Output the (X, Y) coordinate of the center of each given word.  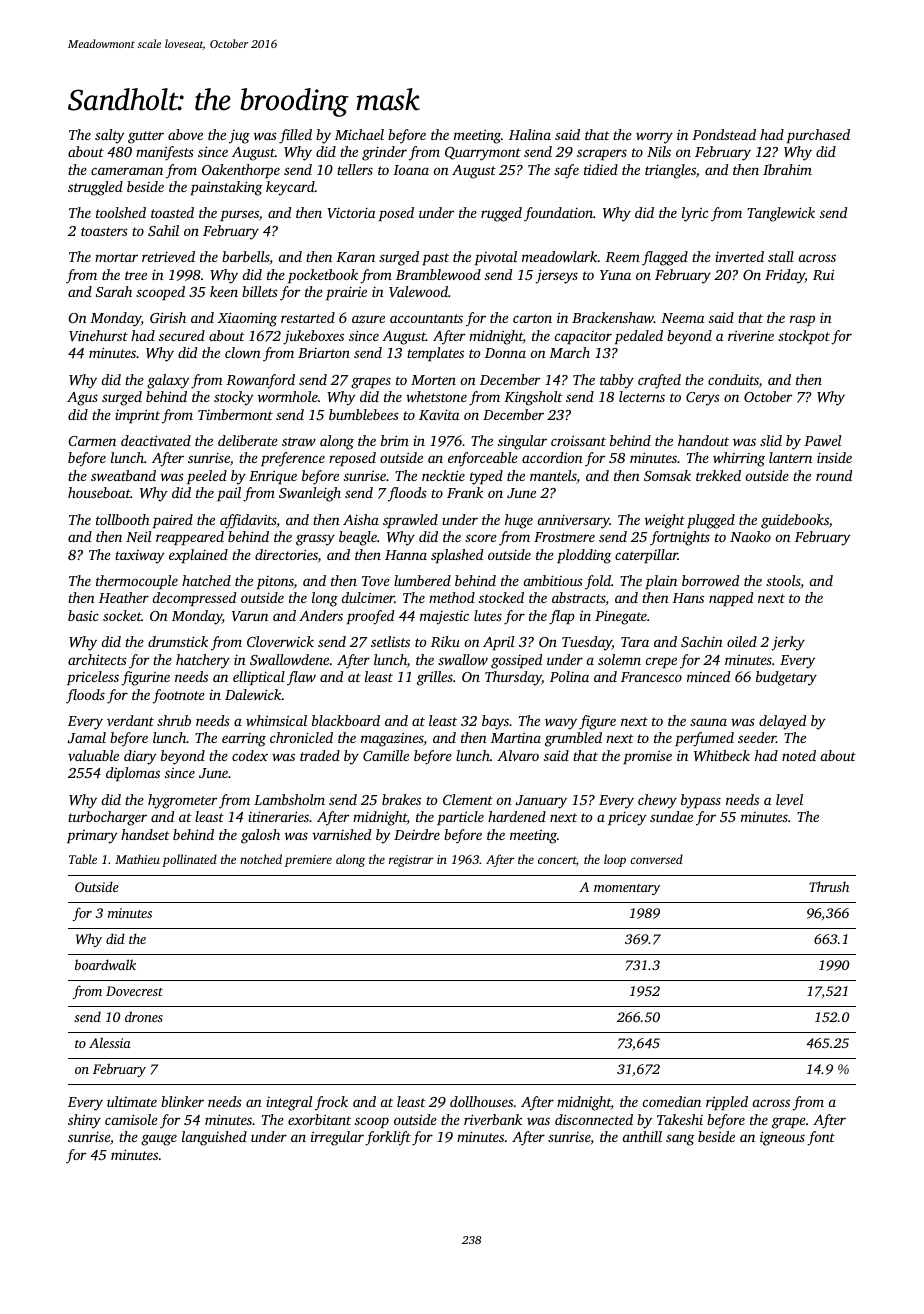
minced (708, 676)
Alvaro (518, 755)
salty (110, 136)
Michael (359, 134)
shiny (84, 1121)
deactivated (156, 440)
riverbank (493, 1119)
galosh (260, 836)
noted (799, 755)
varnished (341, 834)
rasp (802, 320)
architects (97, 659)
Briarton (324, 353)
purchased (818, 136)
